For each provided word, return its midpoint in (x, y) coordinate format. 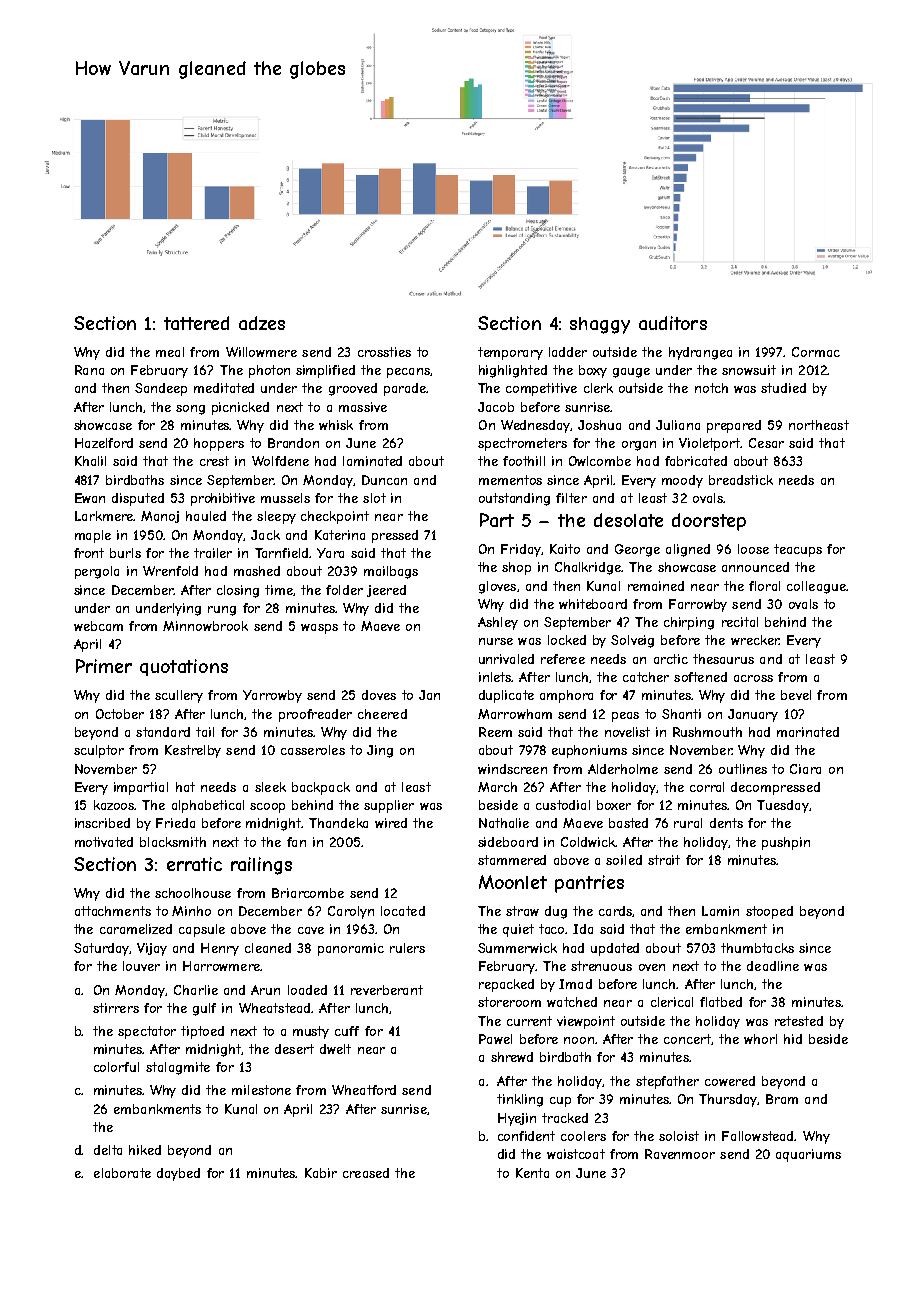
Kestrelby (193, 751)
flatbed (721, 1002)
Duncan (384, 480)
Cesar (766, 443)
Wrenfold (170, 571)
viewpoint (586, 1022)
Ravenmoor (680, 1154)
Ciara (805, 769)
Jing (380, 751)
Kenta (532, 1173)
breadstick (741, 480)
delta (108, 1150)
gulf (204, 1009)
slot (374, 498)
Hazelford (104, 443)
